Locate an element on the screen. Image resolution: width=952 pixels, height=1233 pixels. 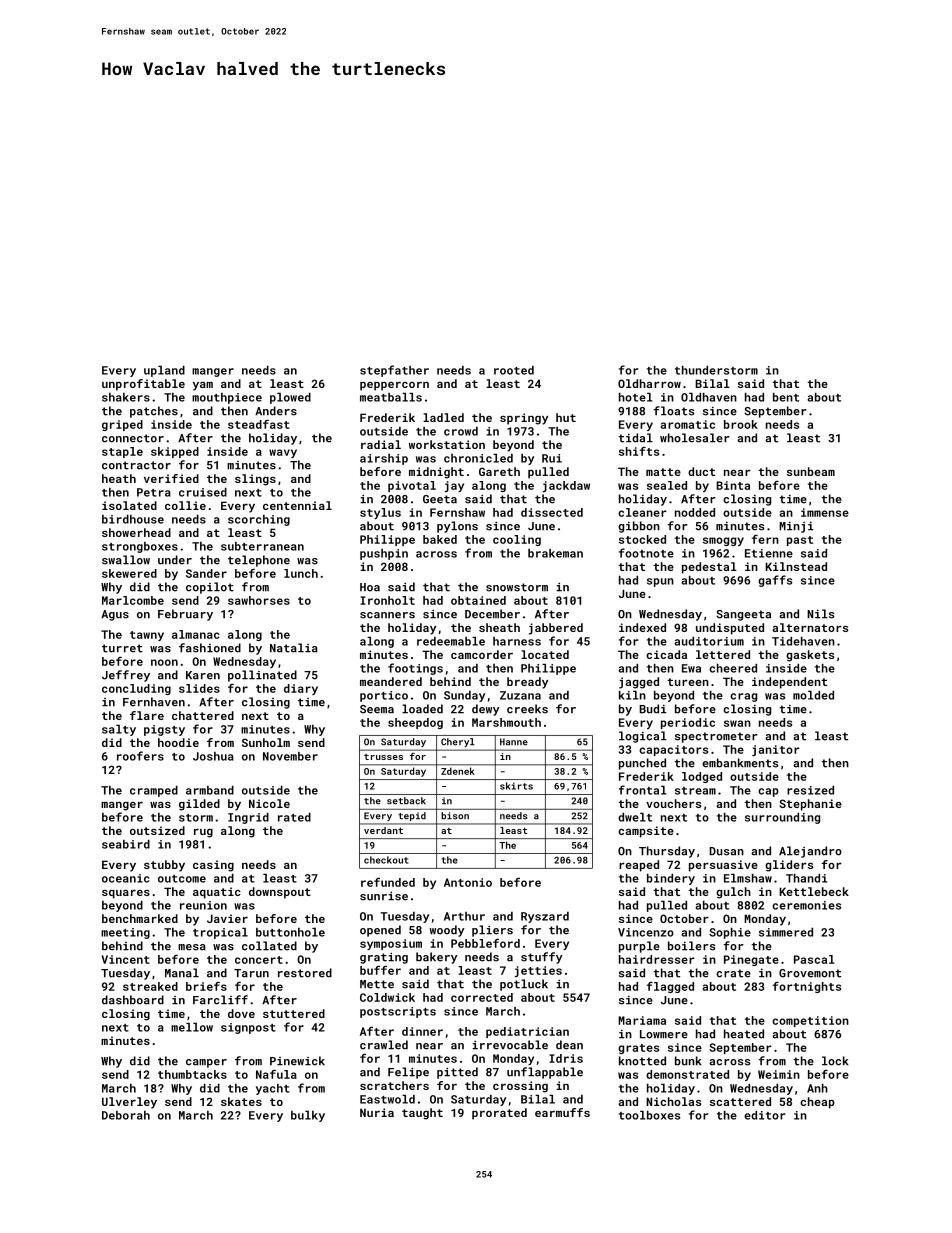
hut is located at coordinates (566, 417).
